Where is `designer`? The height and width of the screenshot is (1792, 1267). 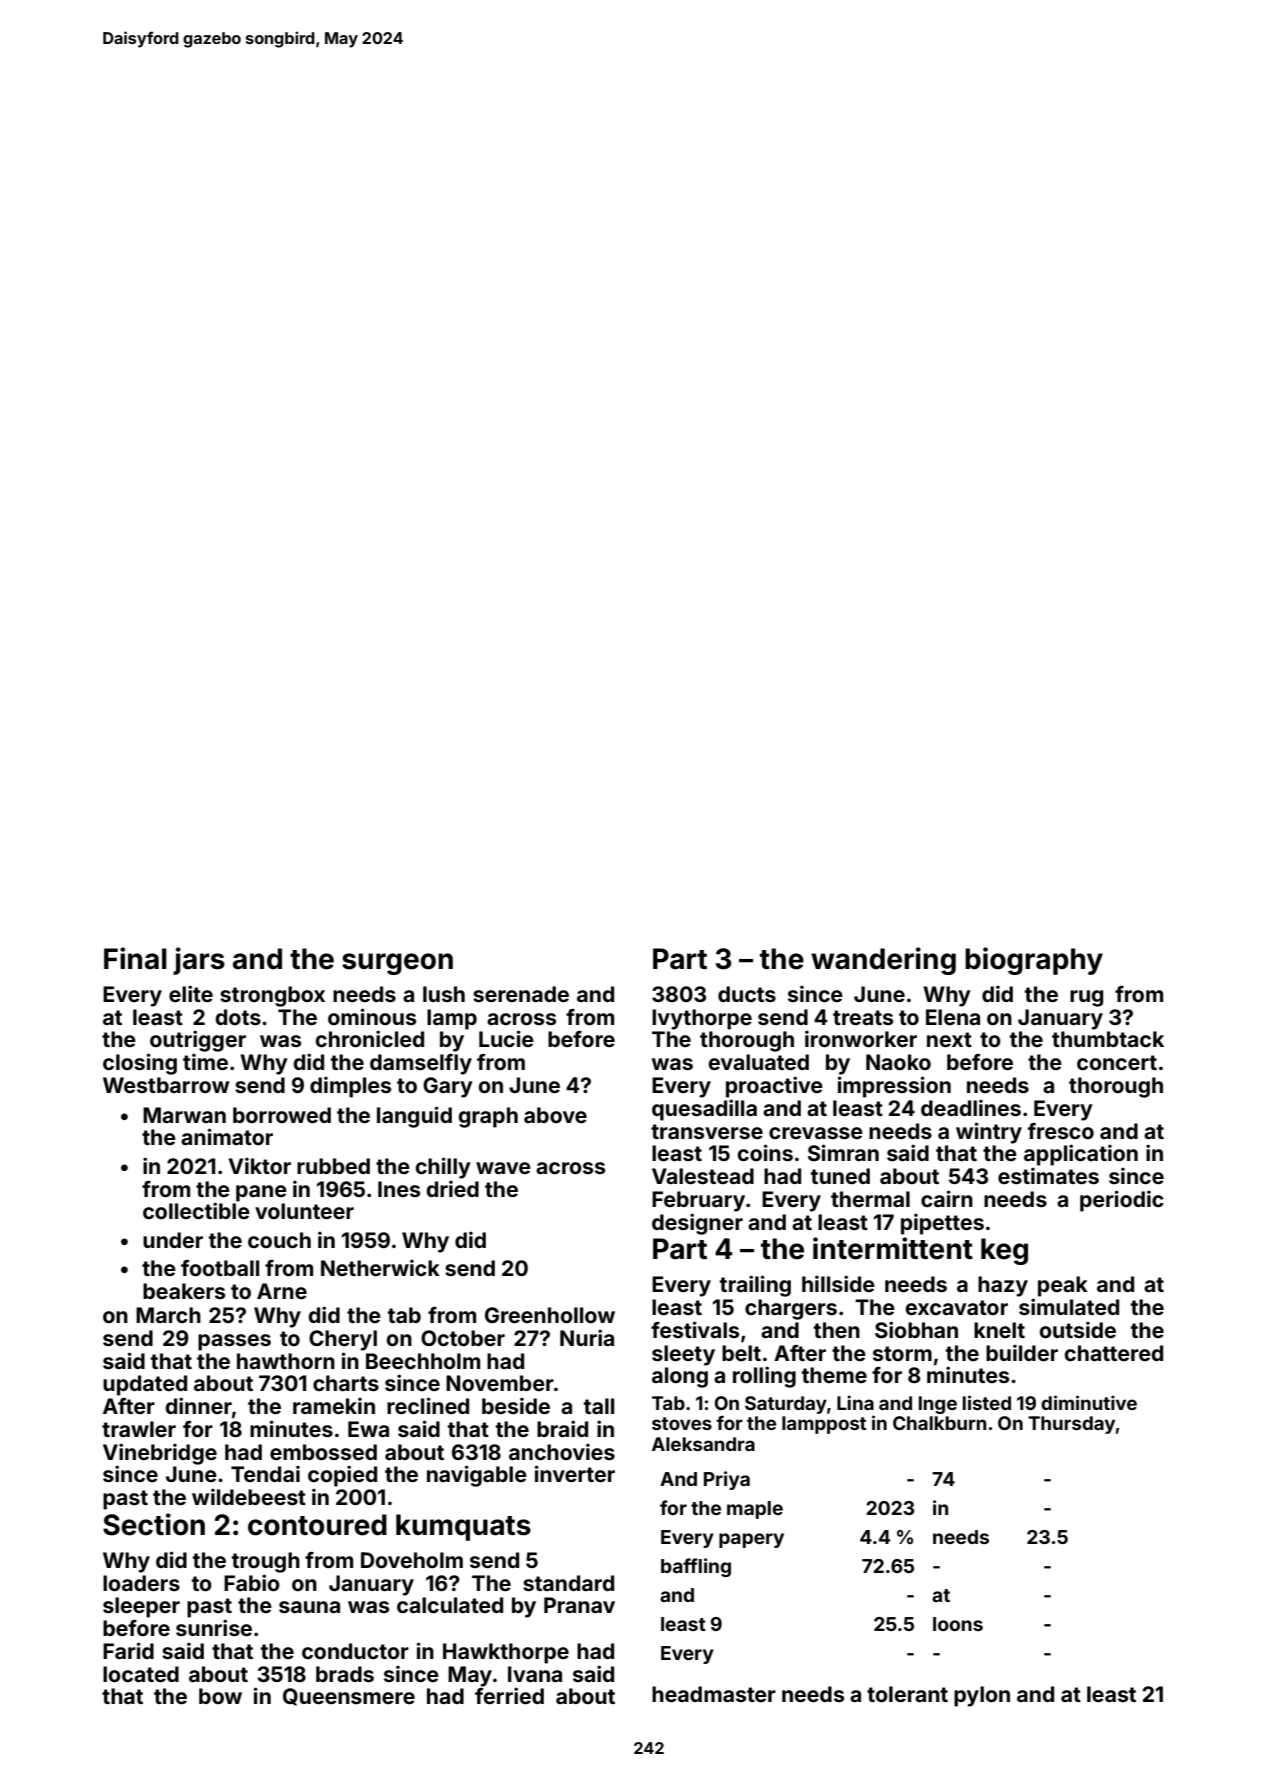 designer is located at coordinates (697, 1224).
